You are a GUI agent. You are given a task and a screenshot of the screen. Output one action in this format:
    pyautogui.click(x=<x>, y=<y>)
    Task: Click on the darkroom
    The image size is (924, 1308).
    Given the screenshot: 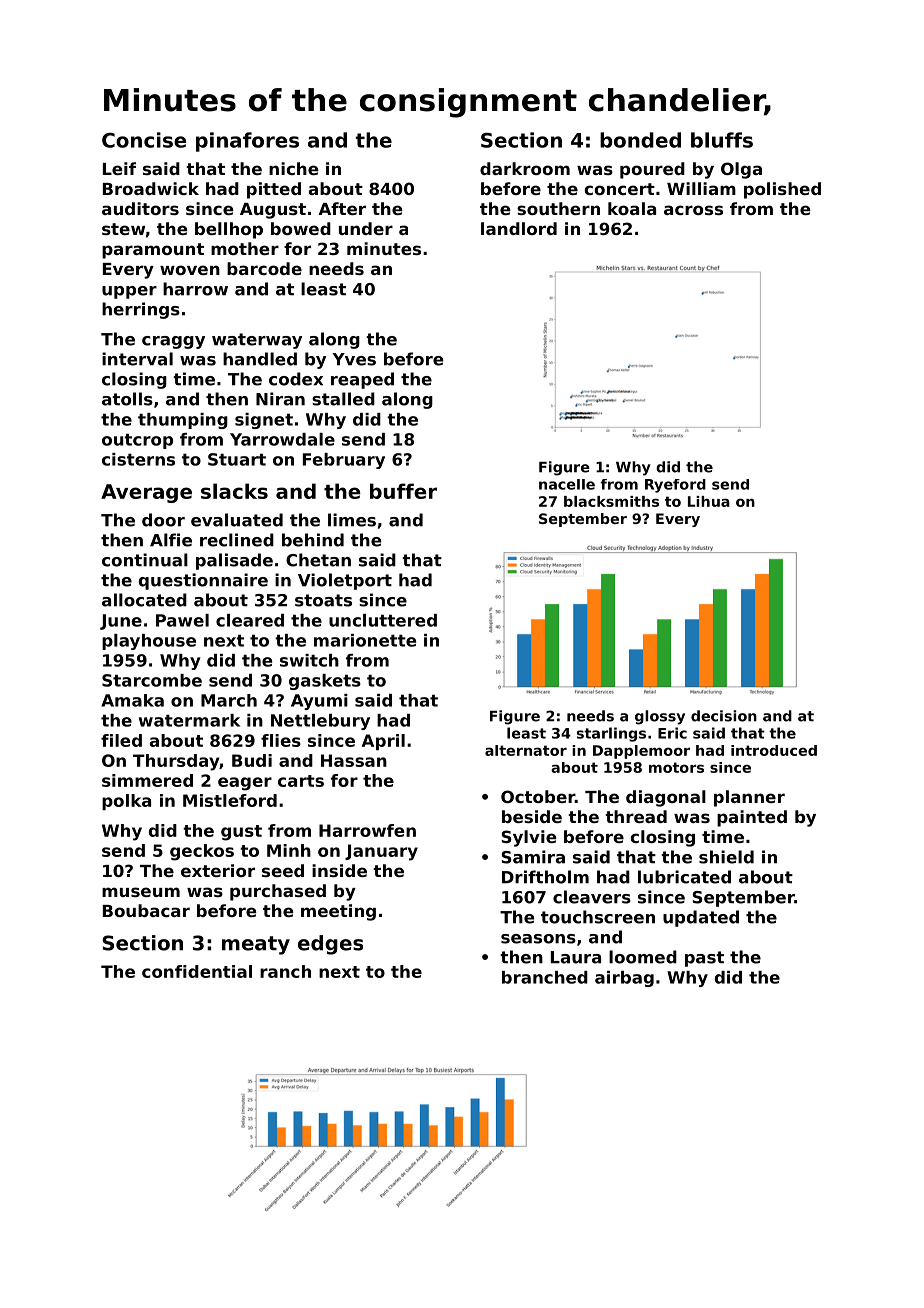 What is the action you would take?
    pyautogui.click(x=525, y=168)
